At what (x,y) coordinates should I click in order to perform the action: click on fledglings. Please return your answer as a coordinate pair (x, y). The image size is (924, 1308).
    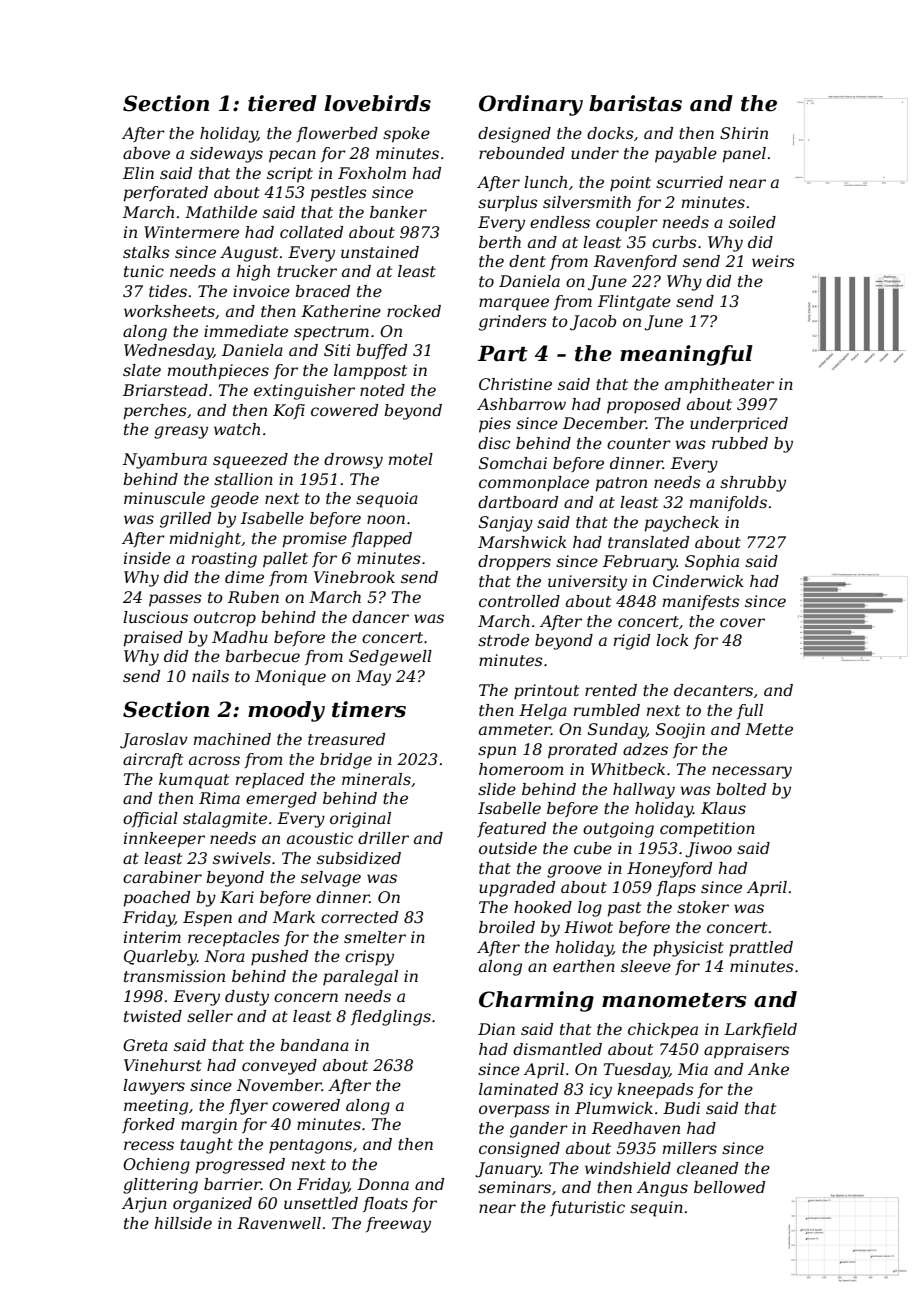
    Looking at the image, I should click on (391, 1018).
